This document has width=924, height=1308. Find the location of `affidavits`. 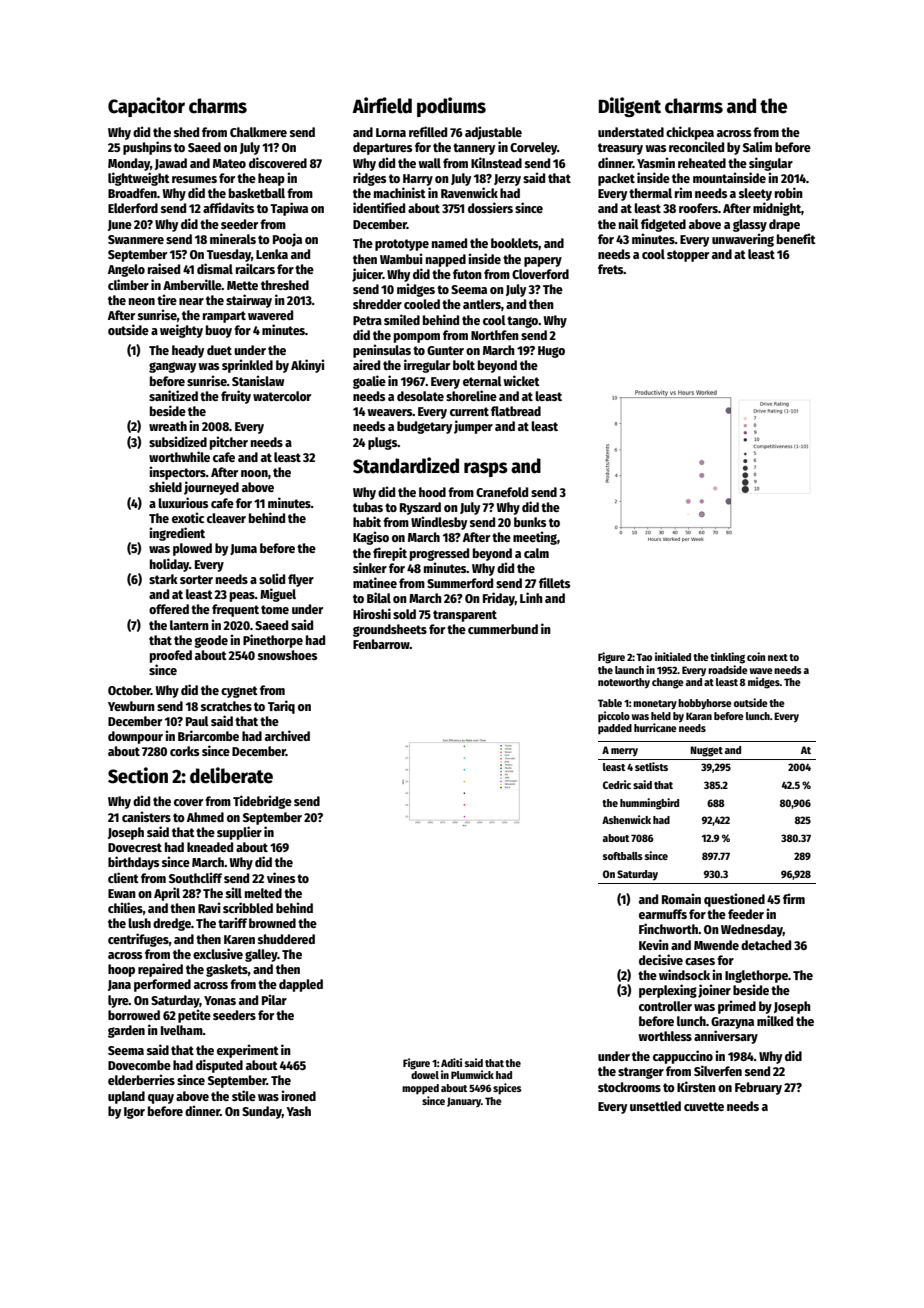

affidavits is located at coordinates (228, 207).
